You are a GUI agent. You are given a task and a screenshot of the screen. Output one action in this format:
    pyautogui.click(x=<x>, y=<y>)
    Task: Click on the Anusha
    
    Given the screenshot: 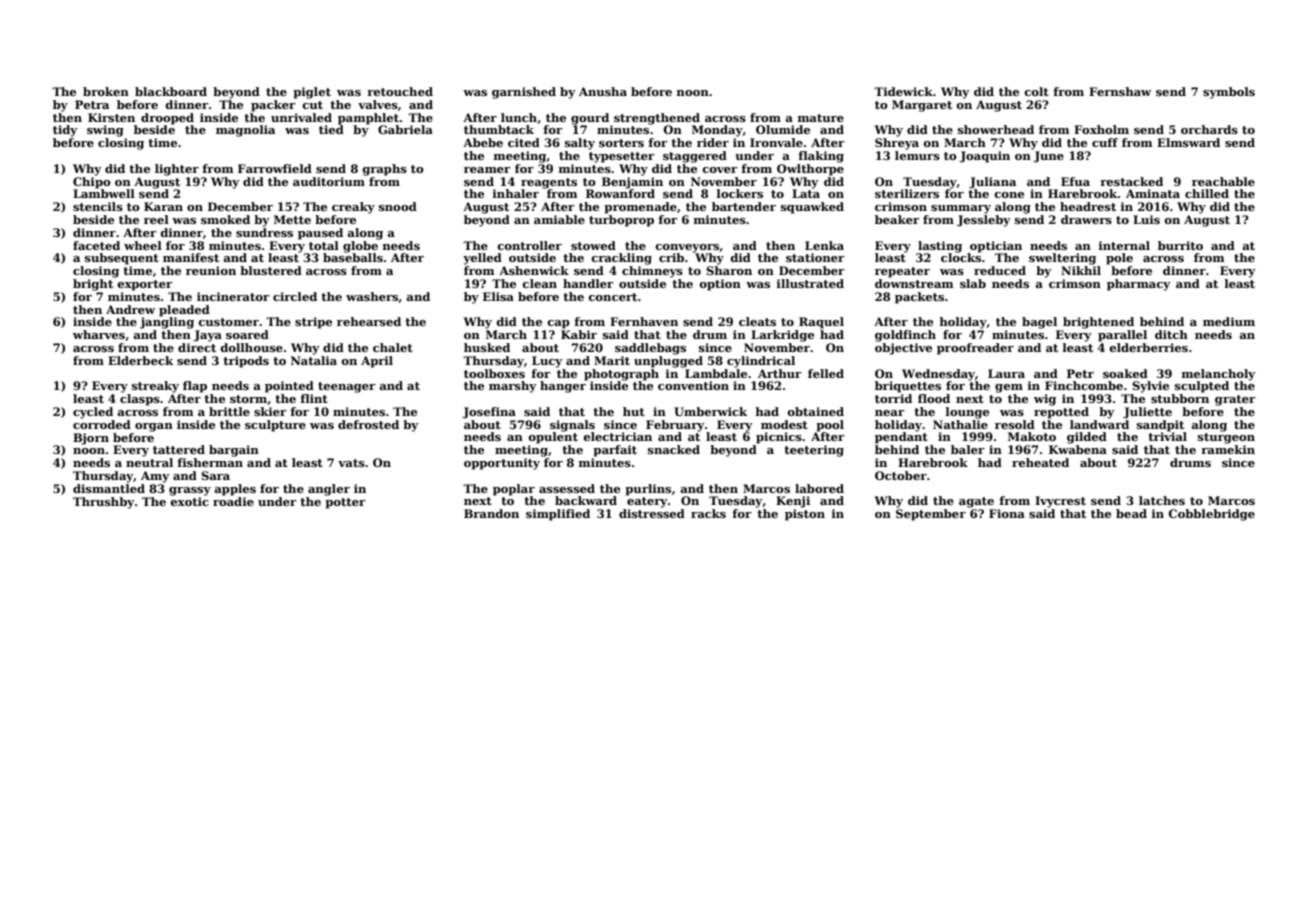 What is the action you would take?
    pyautogui.click(x=603, y=91)
